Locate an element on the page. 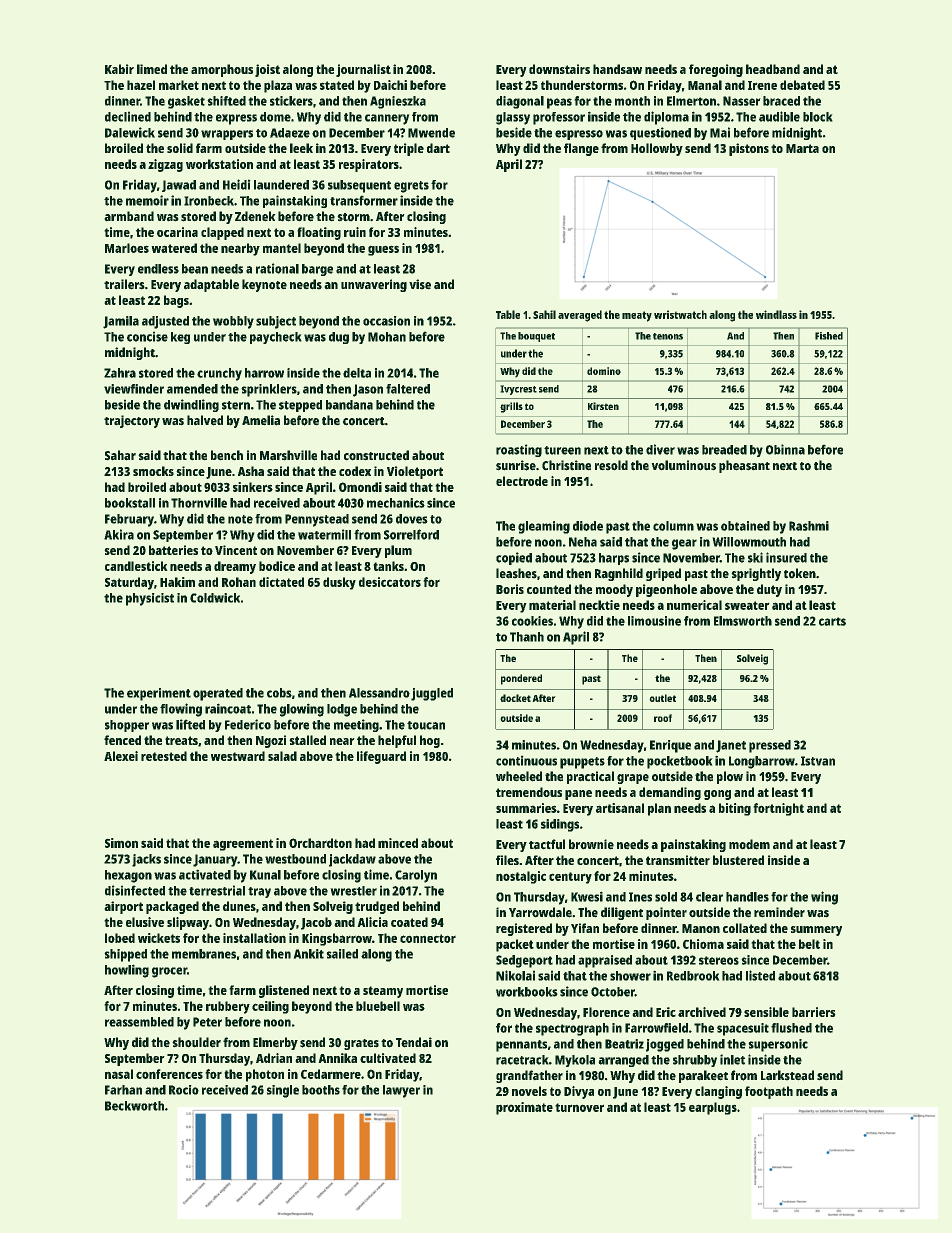 Image resolution: width=952 pixels, height=1233 pixels. obtained is located at coordinates (745, 526).
